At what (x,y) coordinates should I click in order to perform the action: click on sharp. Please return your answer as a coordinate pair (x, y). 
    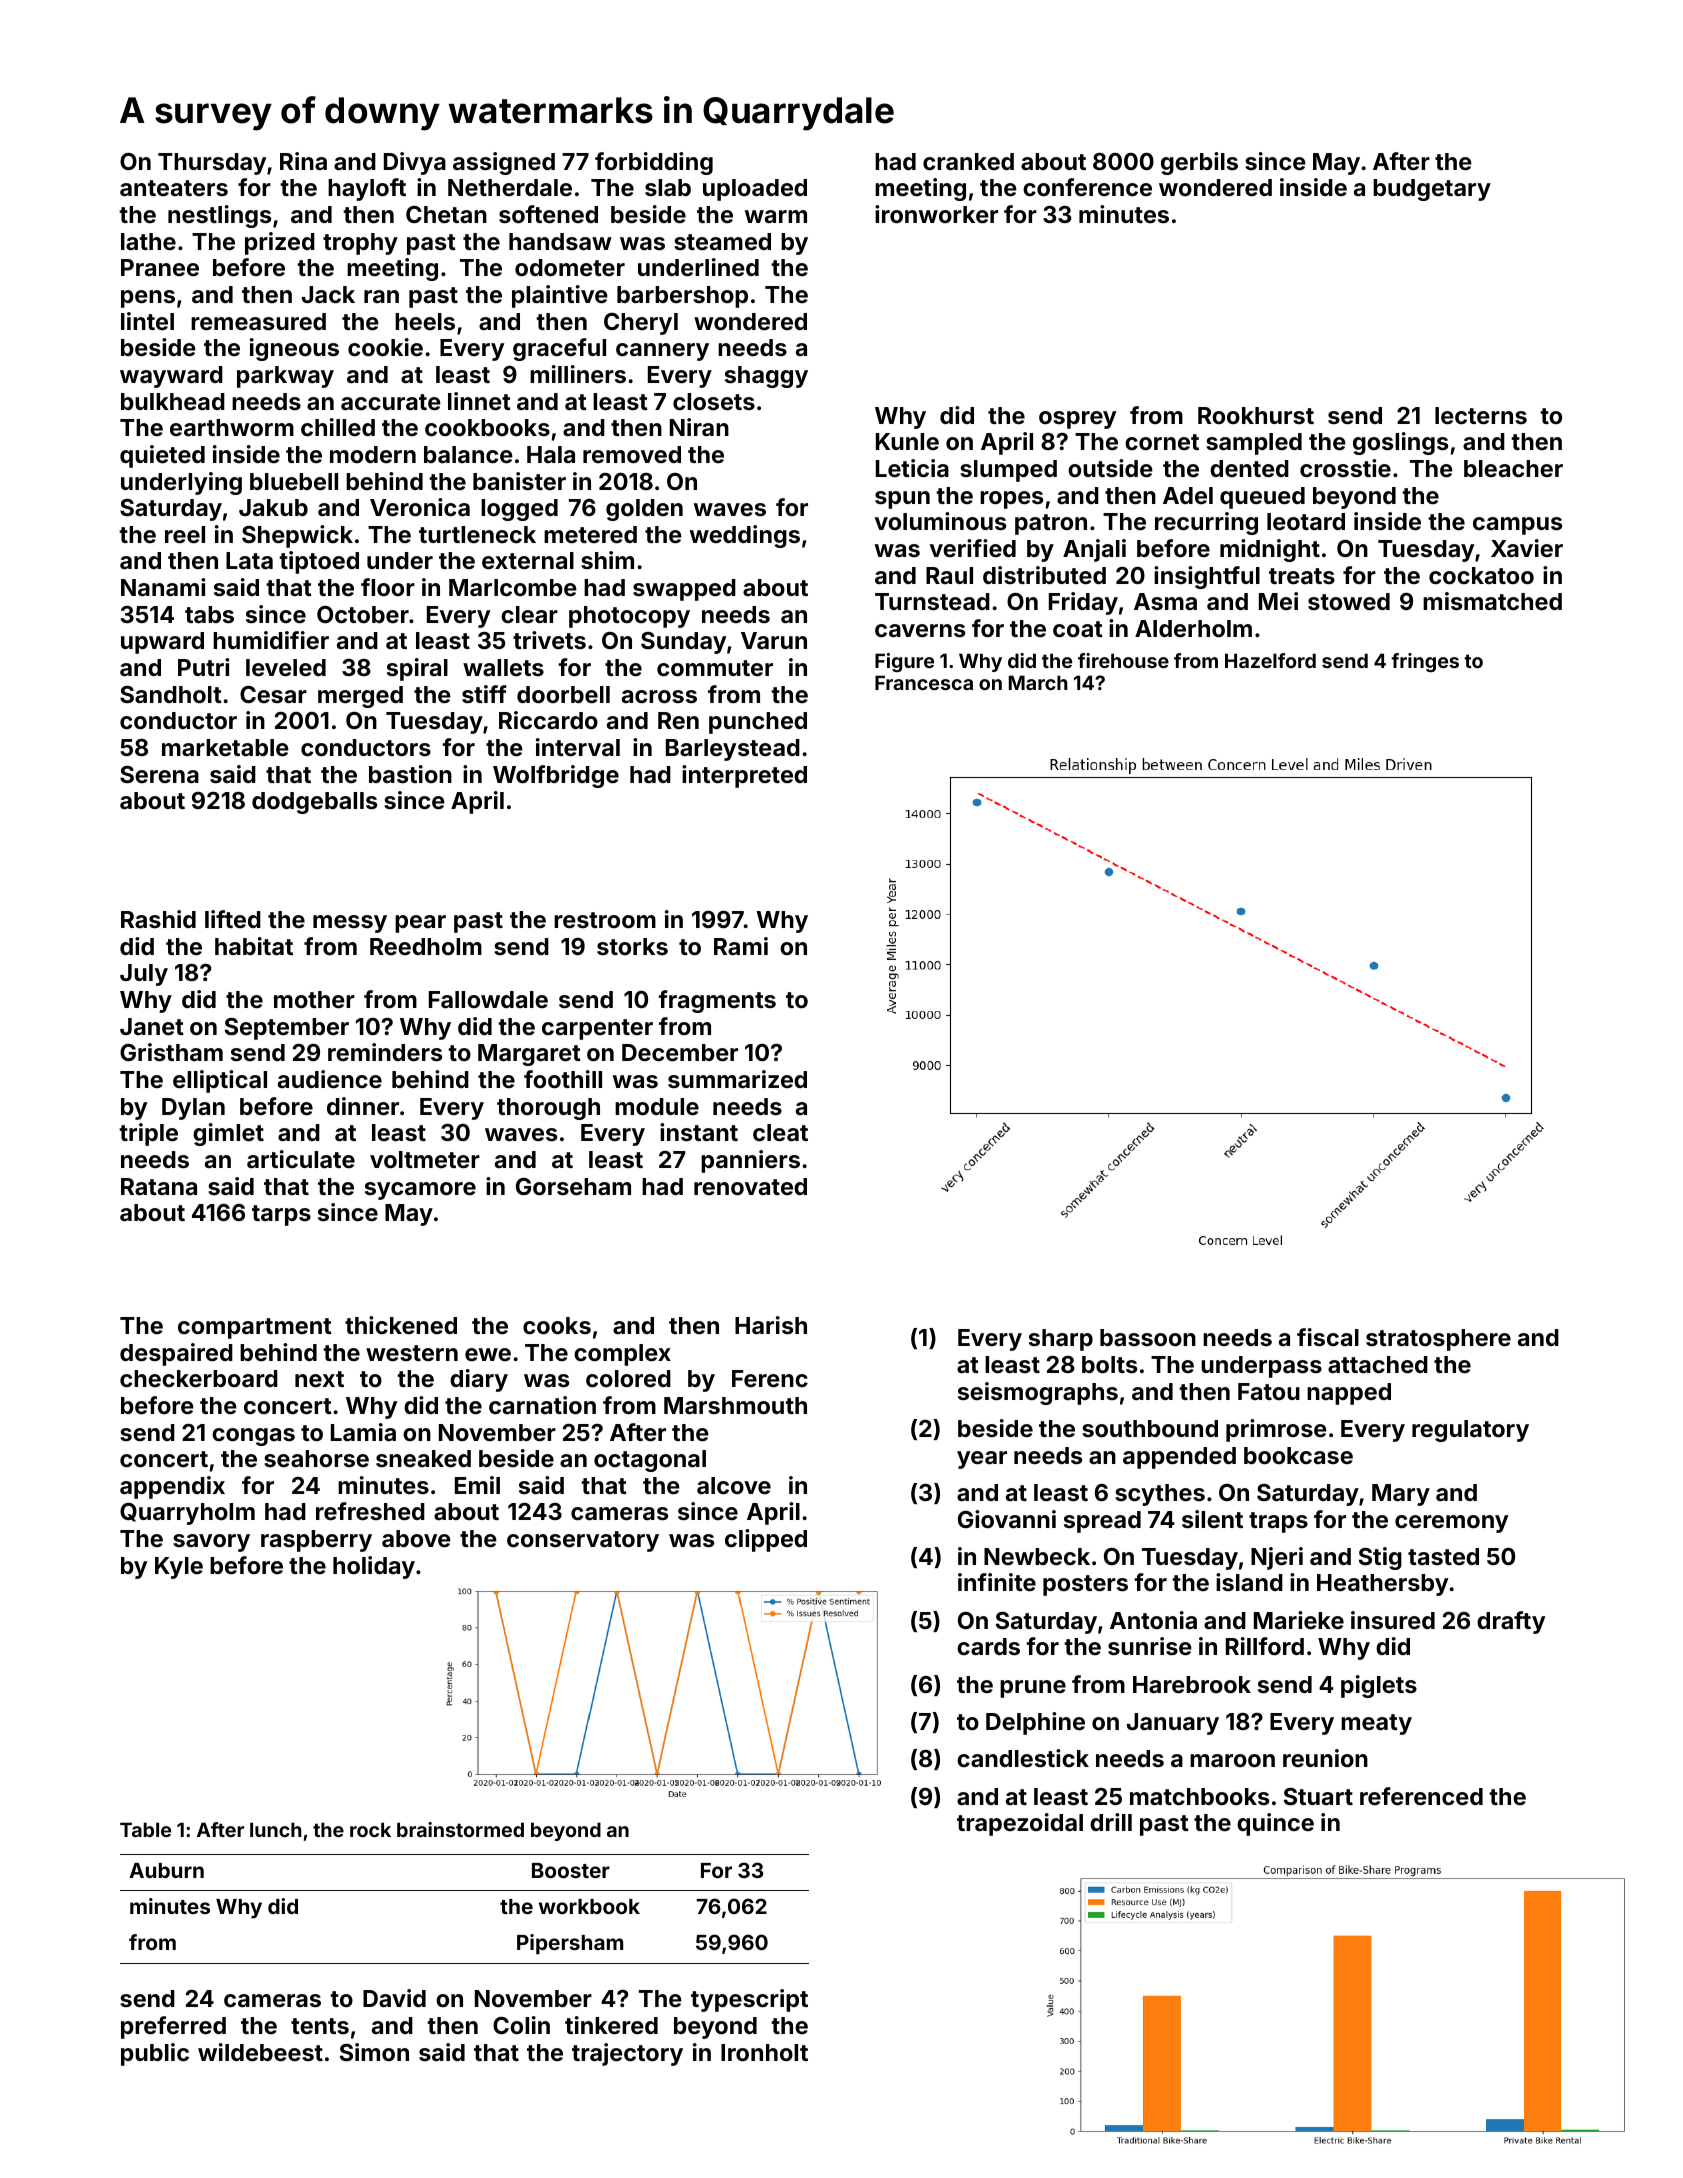
    Looking at the image, I should click on (1061, 1340).
